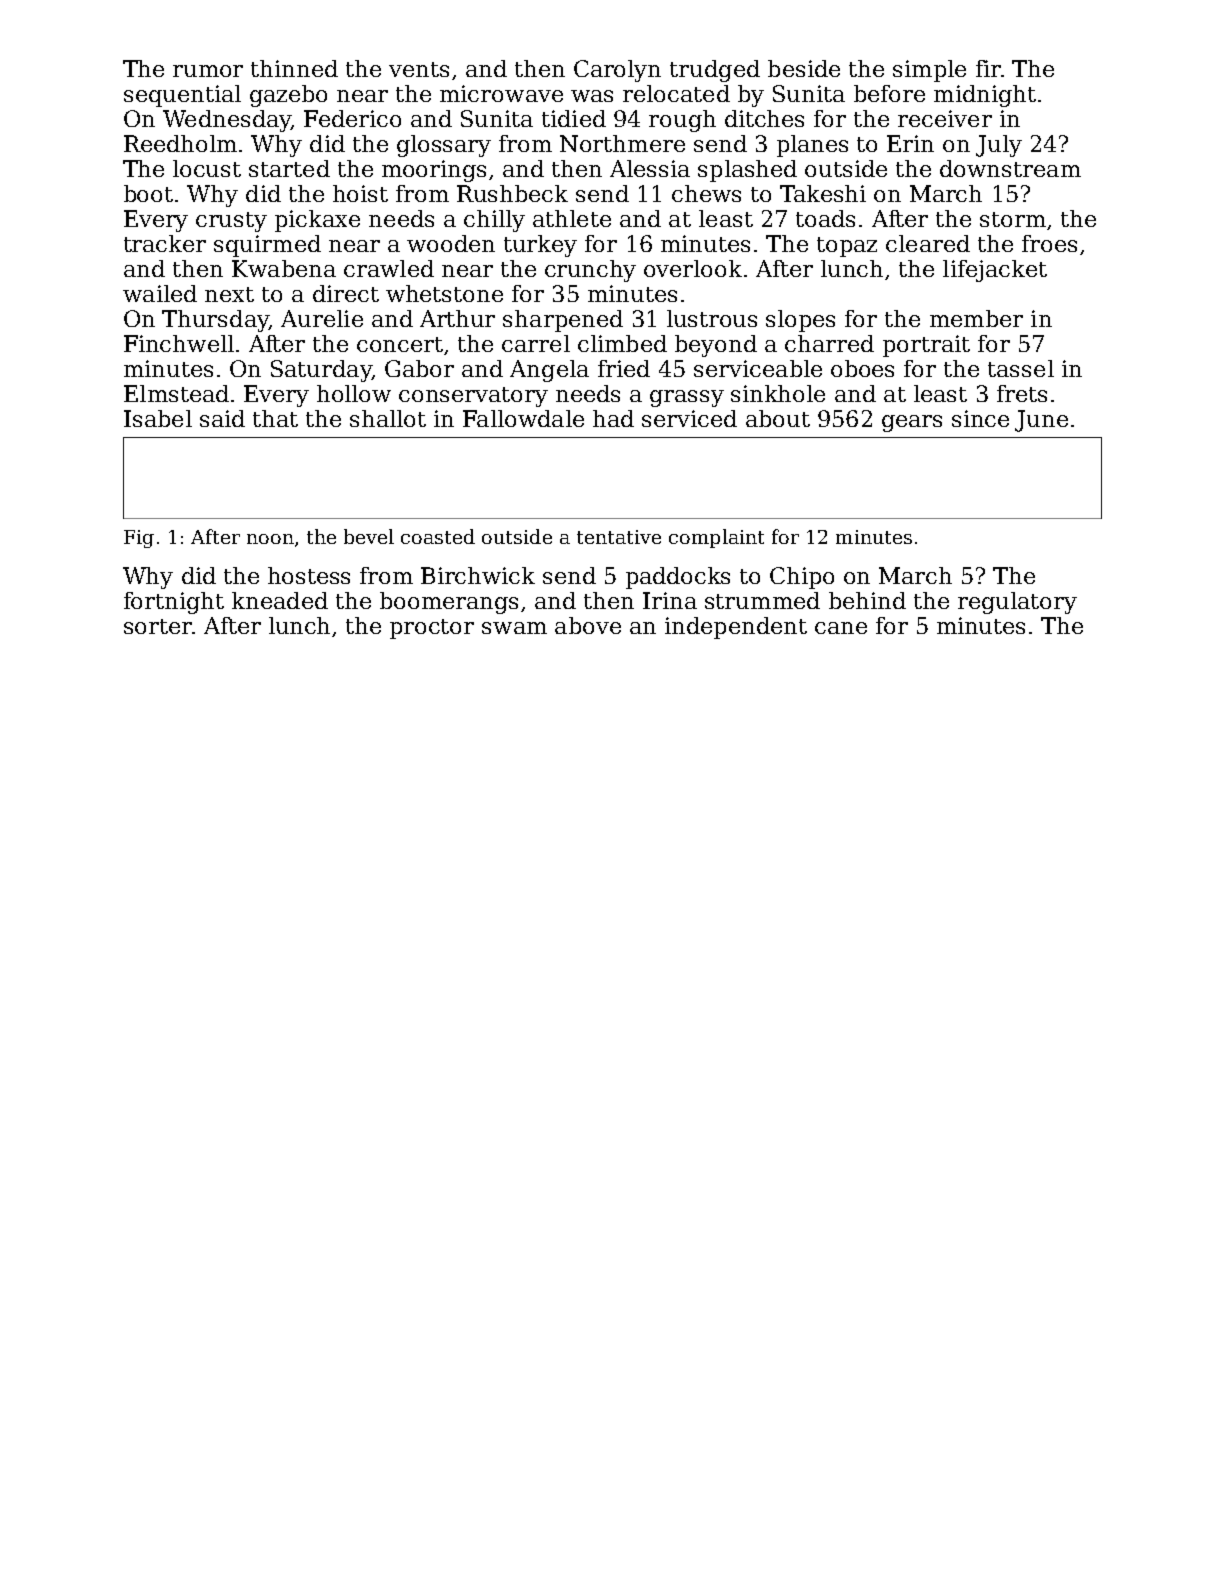  What do you see at coordinates (716, 538) in the screenshot?
I see `complaint` at bounding box center [716, 538].
